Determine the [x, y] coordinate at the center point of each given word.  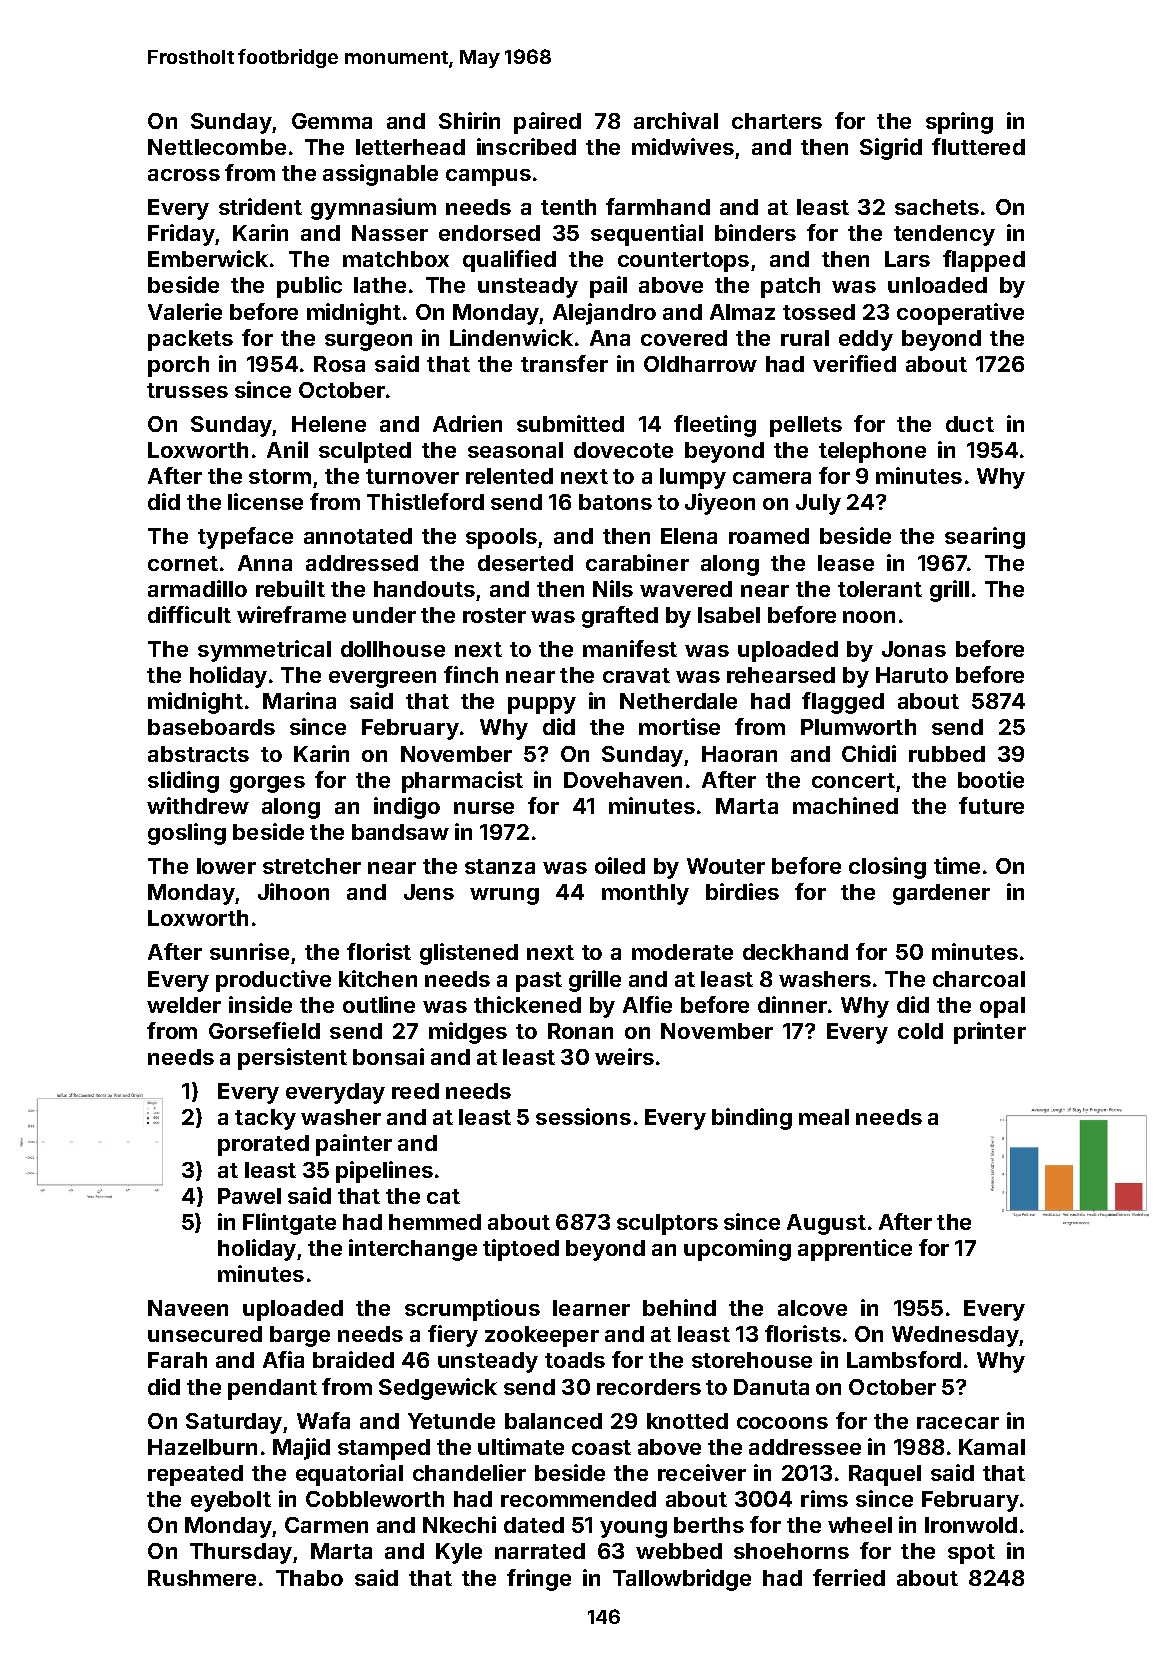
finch [471, 674]
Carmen [326, 1525]
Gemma [332, 121]
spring [959, 123]
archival [676, 120]
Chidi [869, 753]
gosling [187, 834]
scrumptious [472, 1310]
